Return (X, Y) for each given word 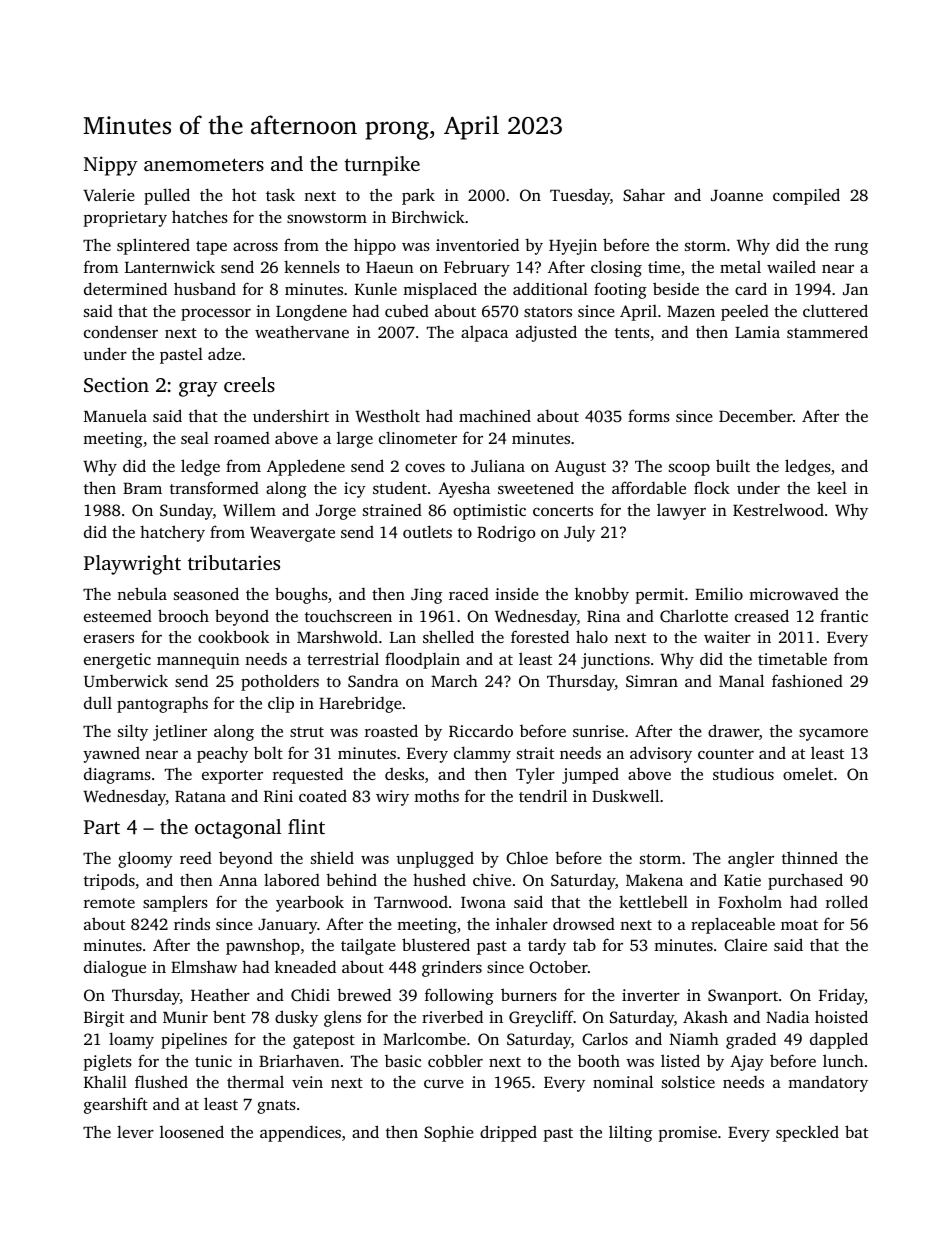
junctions (615, 661)
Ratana (200, 797)
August (580, 468)
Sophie (449, 1133)
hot (244, 194)
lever (135, 1131)
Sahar (644, 195)
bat (856, 1131)
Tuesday (580, 196)
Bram (142, 488)
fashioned (807, 680)
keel (832, 487)
